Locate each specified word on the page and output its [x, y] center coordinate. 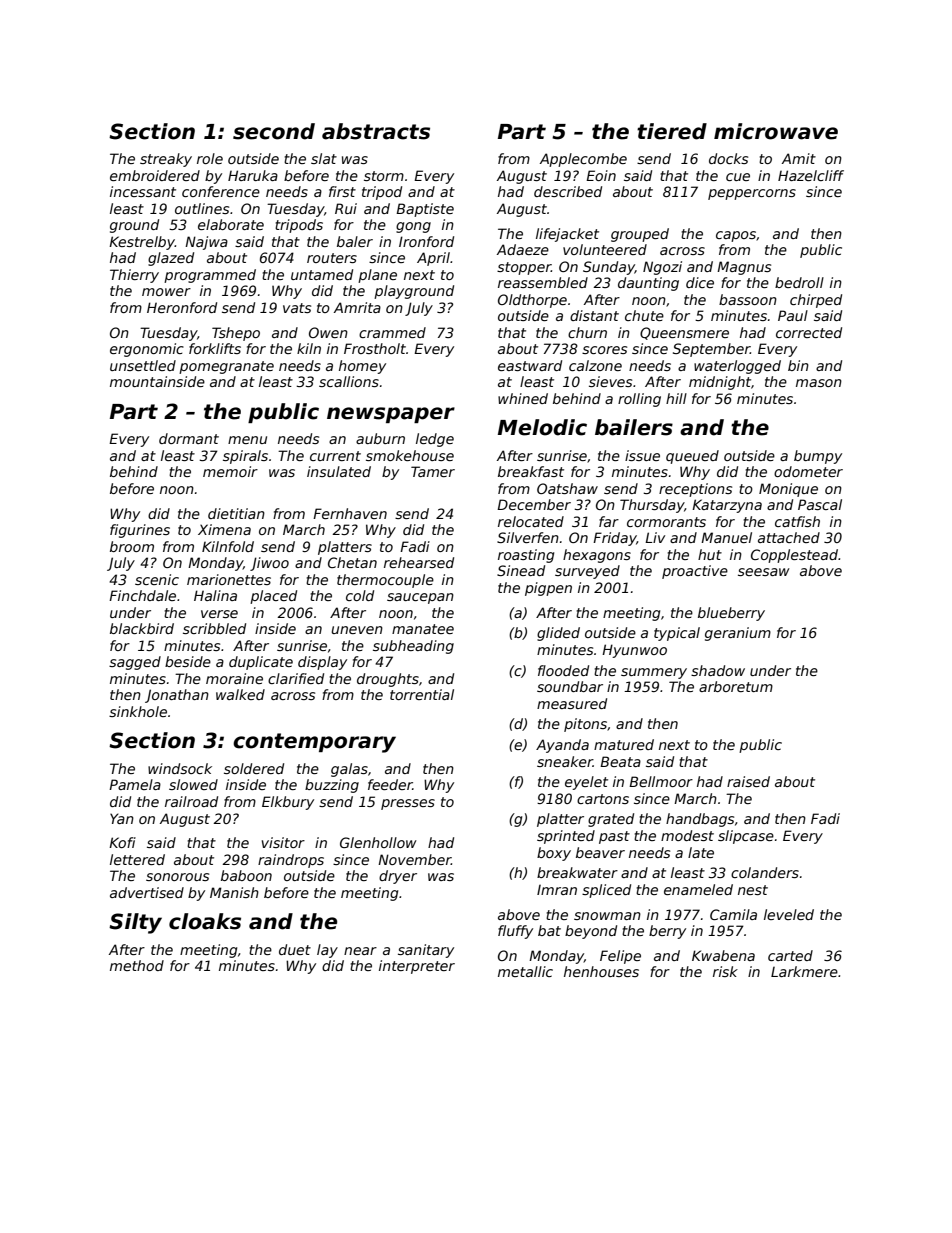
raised [748, 781]
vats [297, 308]
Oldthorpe [532, 301]
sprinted [566, 837]
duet [295, 949]
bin [798, 365]
